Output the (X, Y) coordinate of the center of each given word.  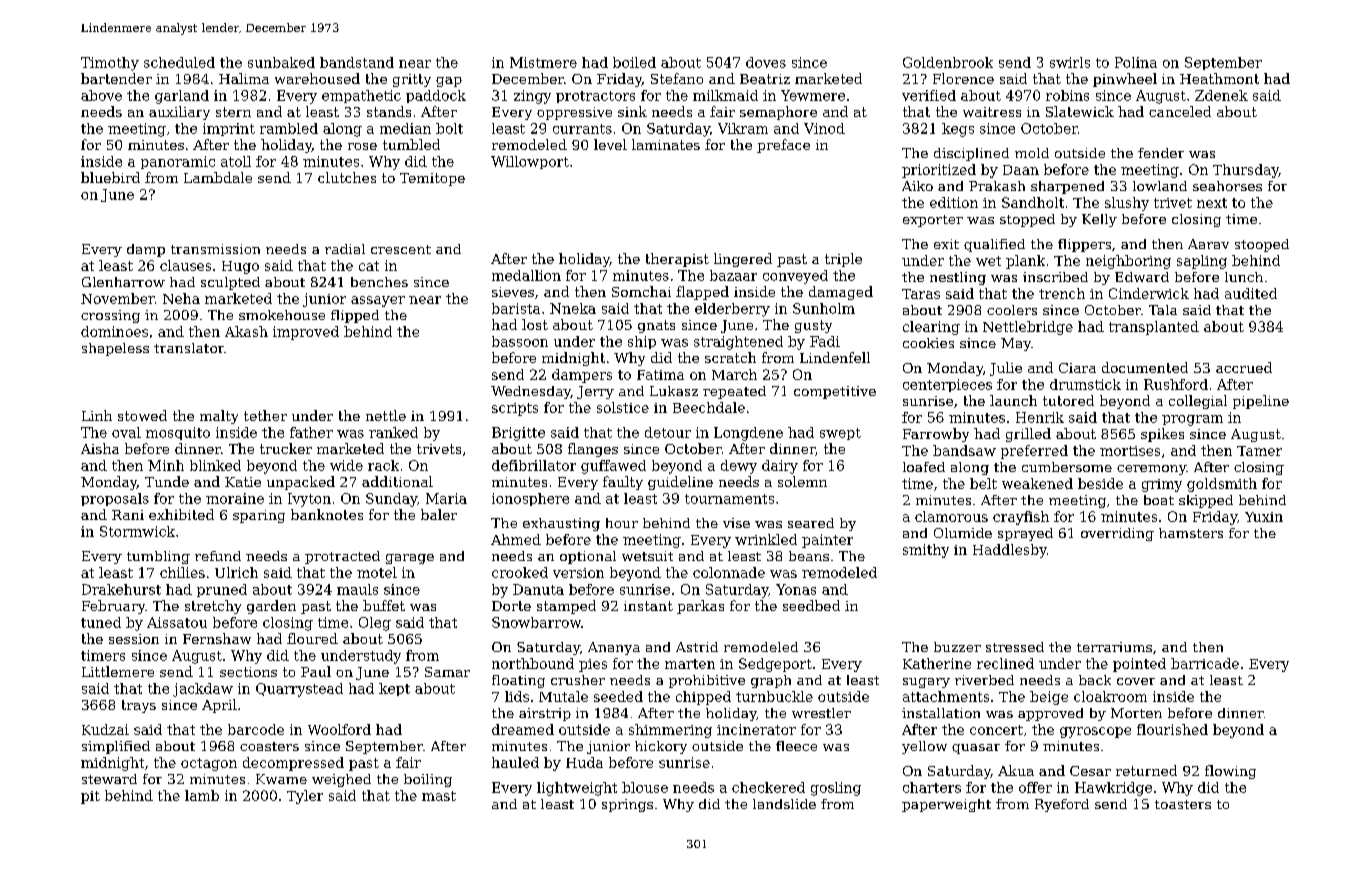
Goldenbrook (948, 62)
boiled (634, 62)
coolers (1012, 310)
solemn (802, 481)
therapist (677, 260)
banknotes (327, 514)
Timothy (110, 64)
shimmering (670, 731)
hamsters (1191, 533)
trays (139, 706)
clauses (185, 265)
